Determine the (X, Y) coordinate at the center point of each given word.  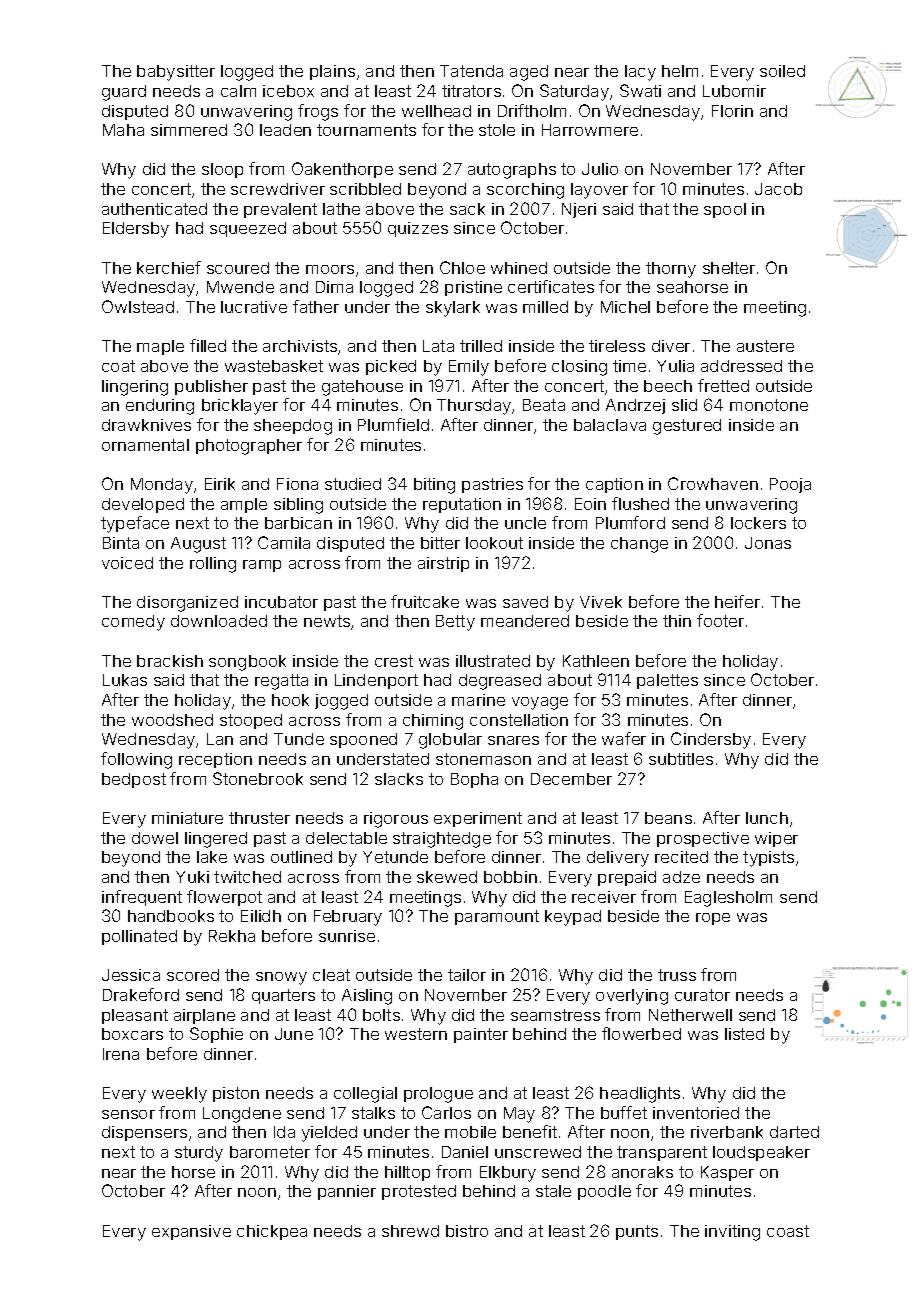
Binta (121, 543)
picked (391, 367)
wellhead (436, 111)
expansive (191, 1232)
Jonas (768, 543)
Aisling (367, 997)
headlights (640, 1095)
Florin (732, 111)
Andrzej (635, 406)
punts (637, 1232)
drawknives (146, 425)
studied (353, 484)
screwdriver (278, 189)
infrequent (142, 898)
